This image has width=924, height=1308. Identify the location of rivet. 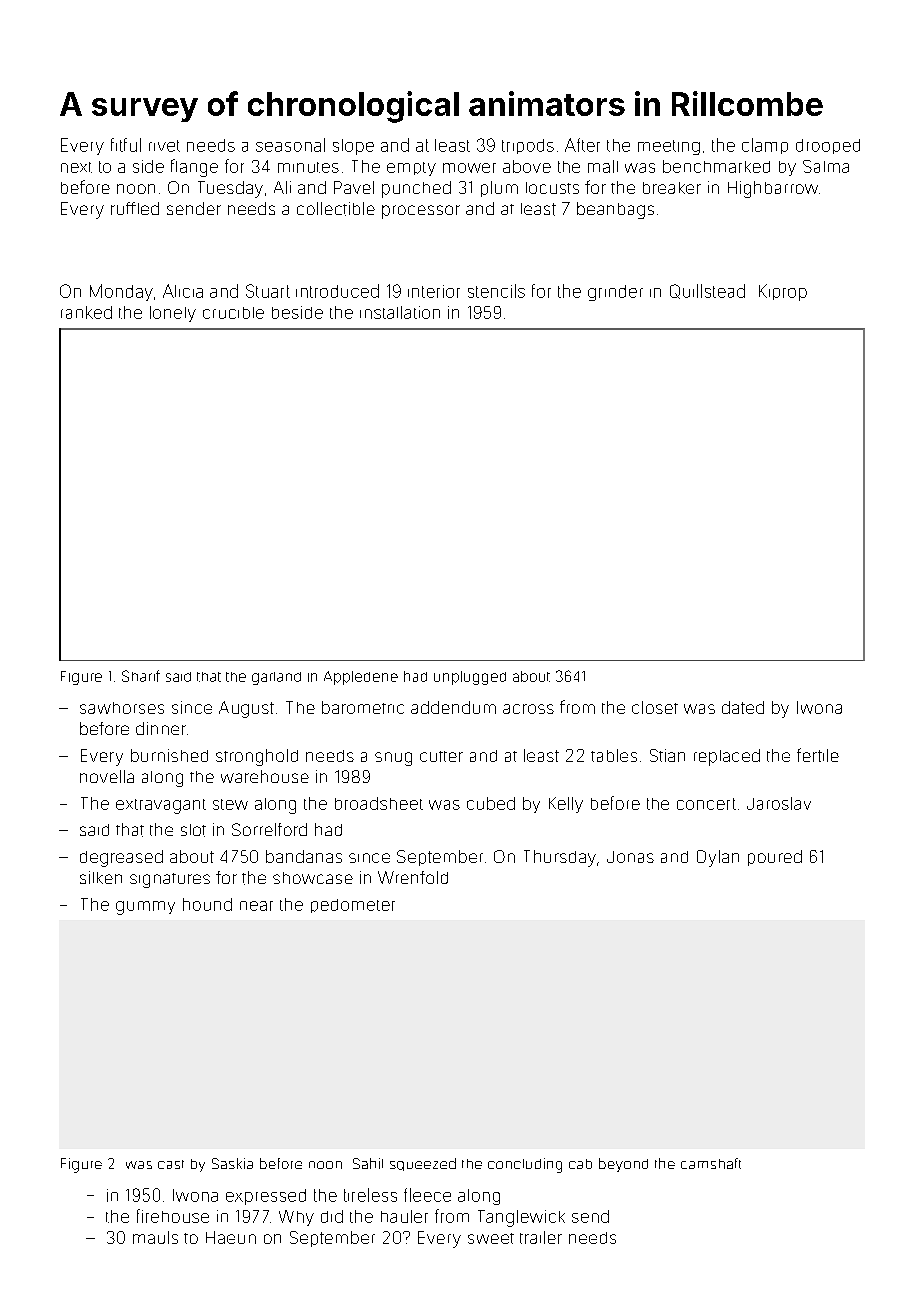
(164, 146).
